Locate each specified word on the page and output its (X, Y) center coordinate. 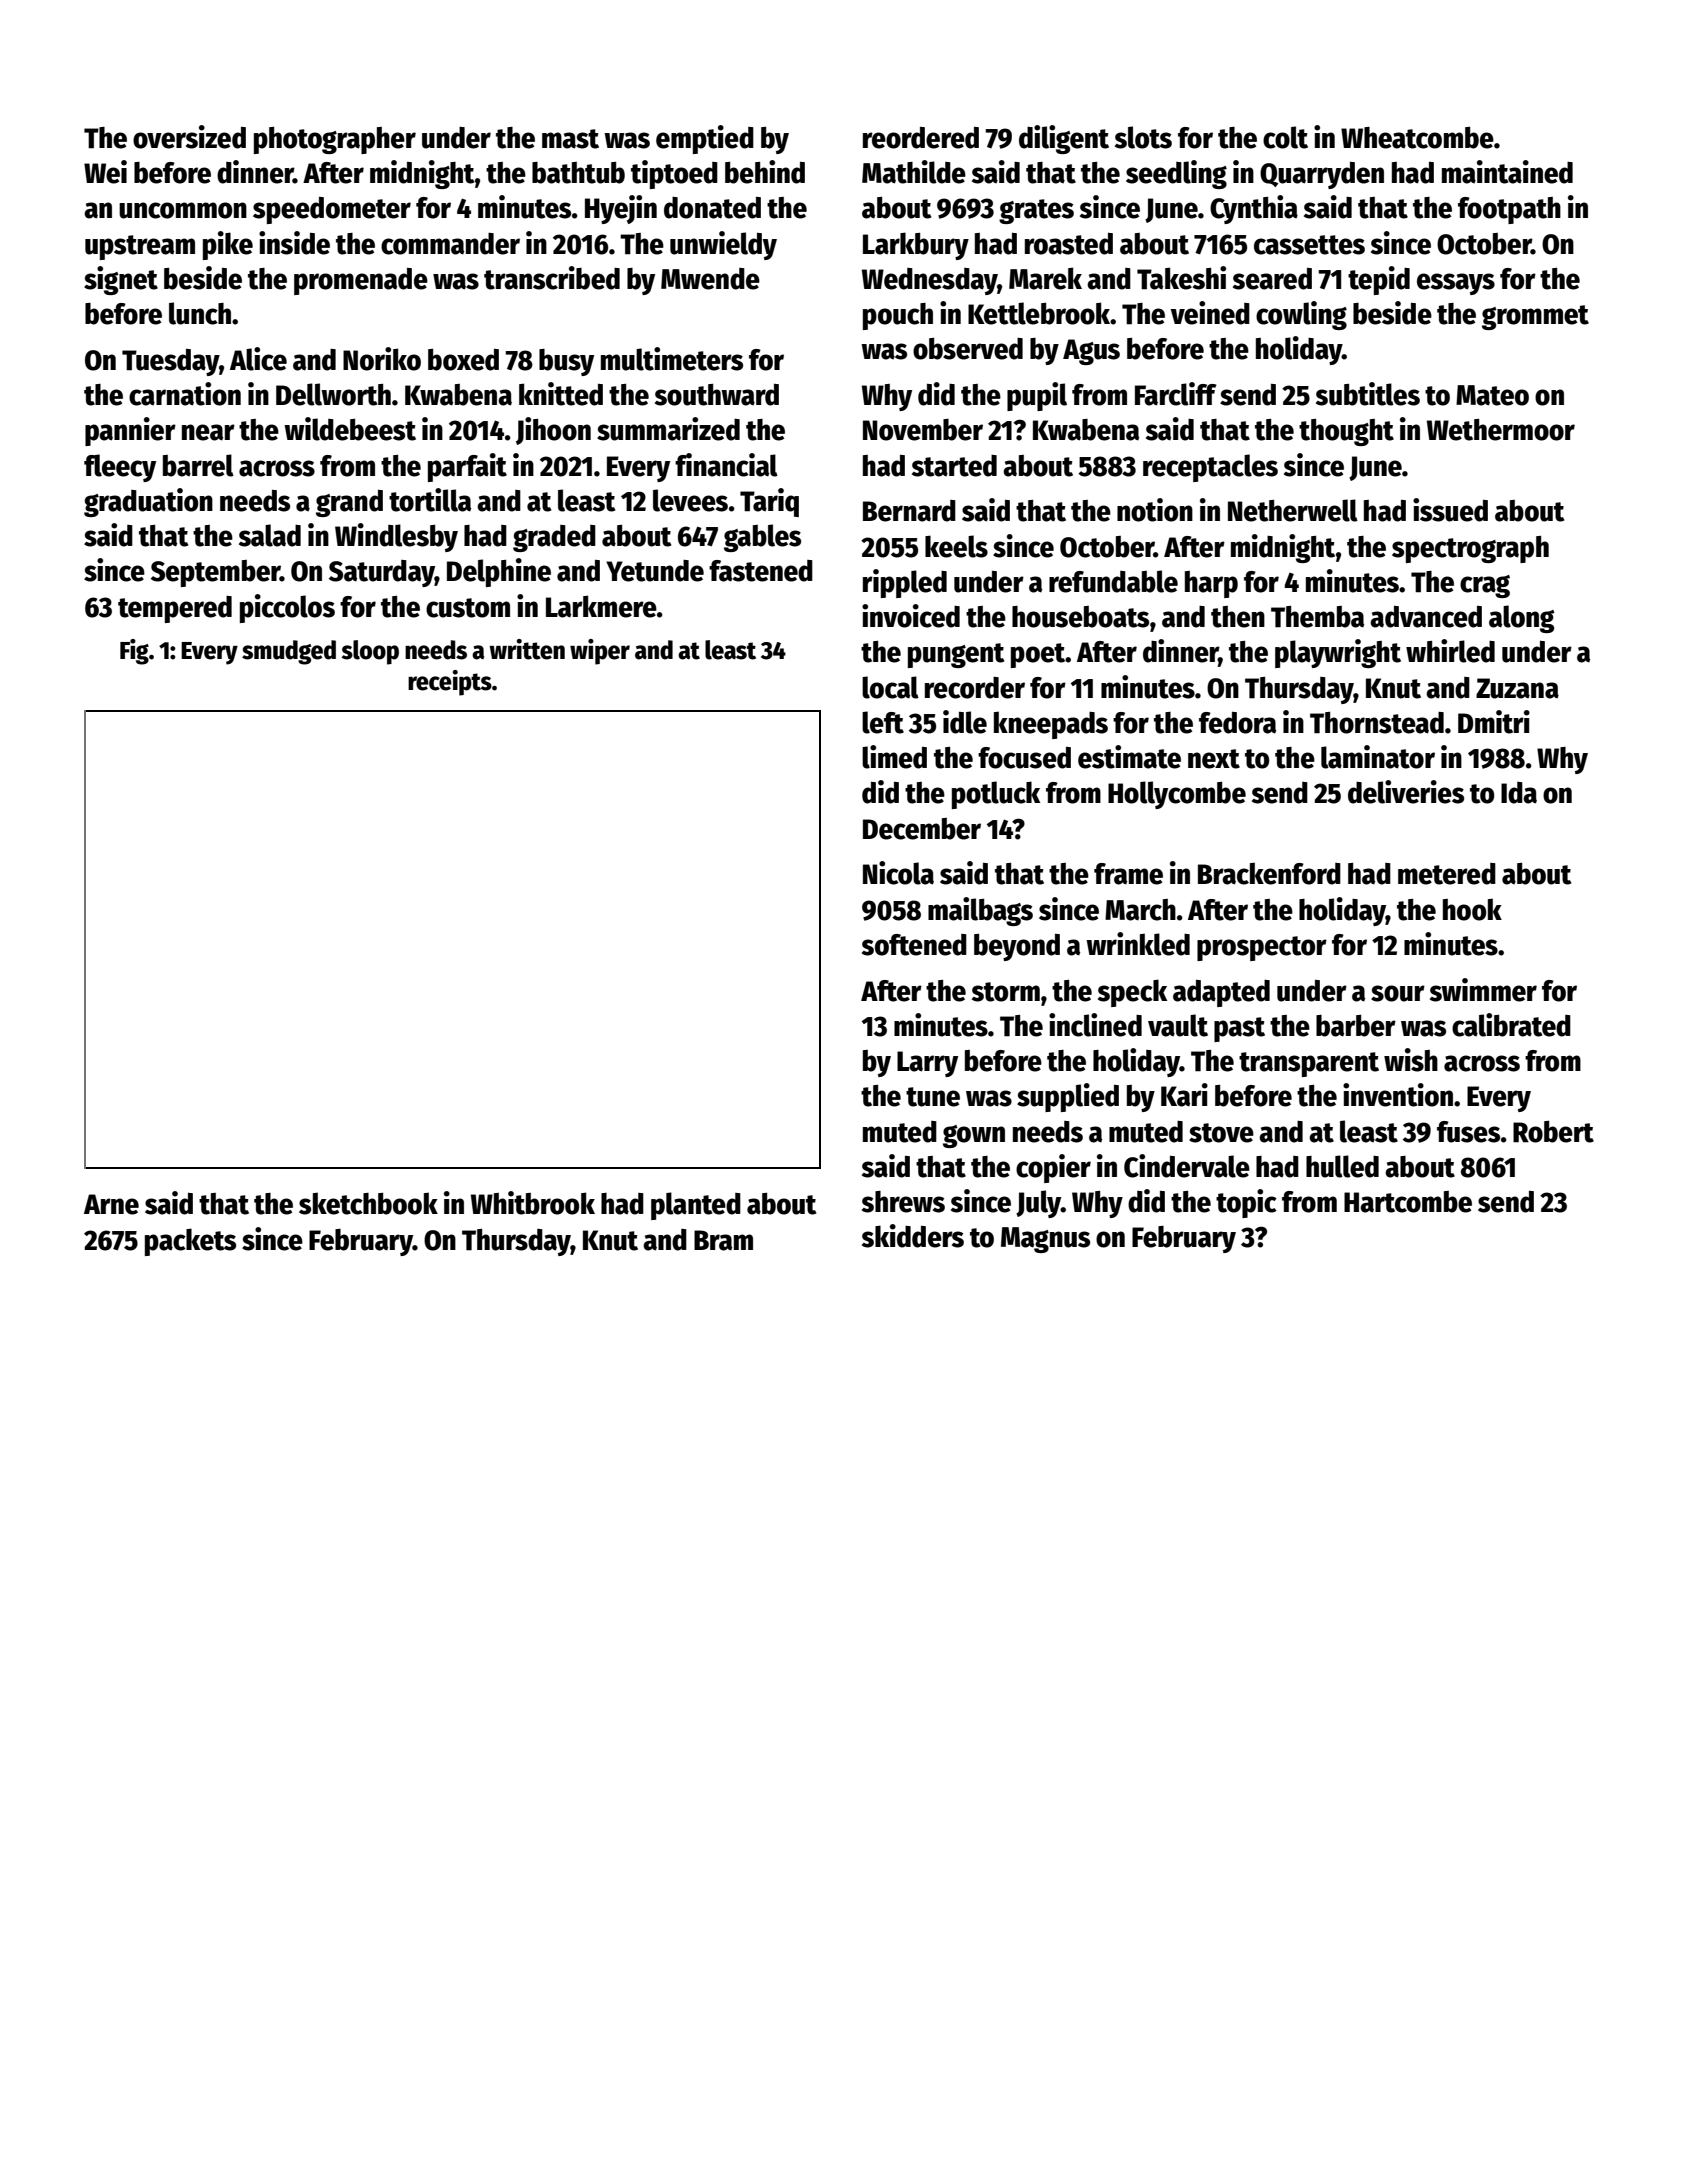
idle (965, 722)
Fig (134, 652)
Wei (105, 172)
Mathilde (914, 172)
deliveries (1406, 792)
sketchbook (368, 1203)
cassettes (1309, 245)
